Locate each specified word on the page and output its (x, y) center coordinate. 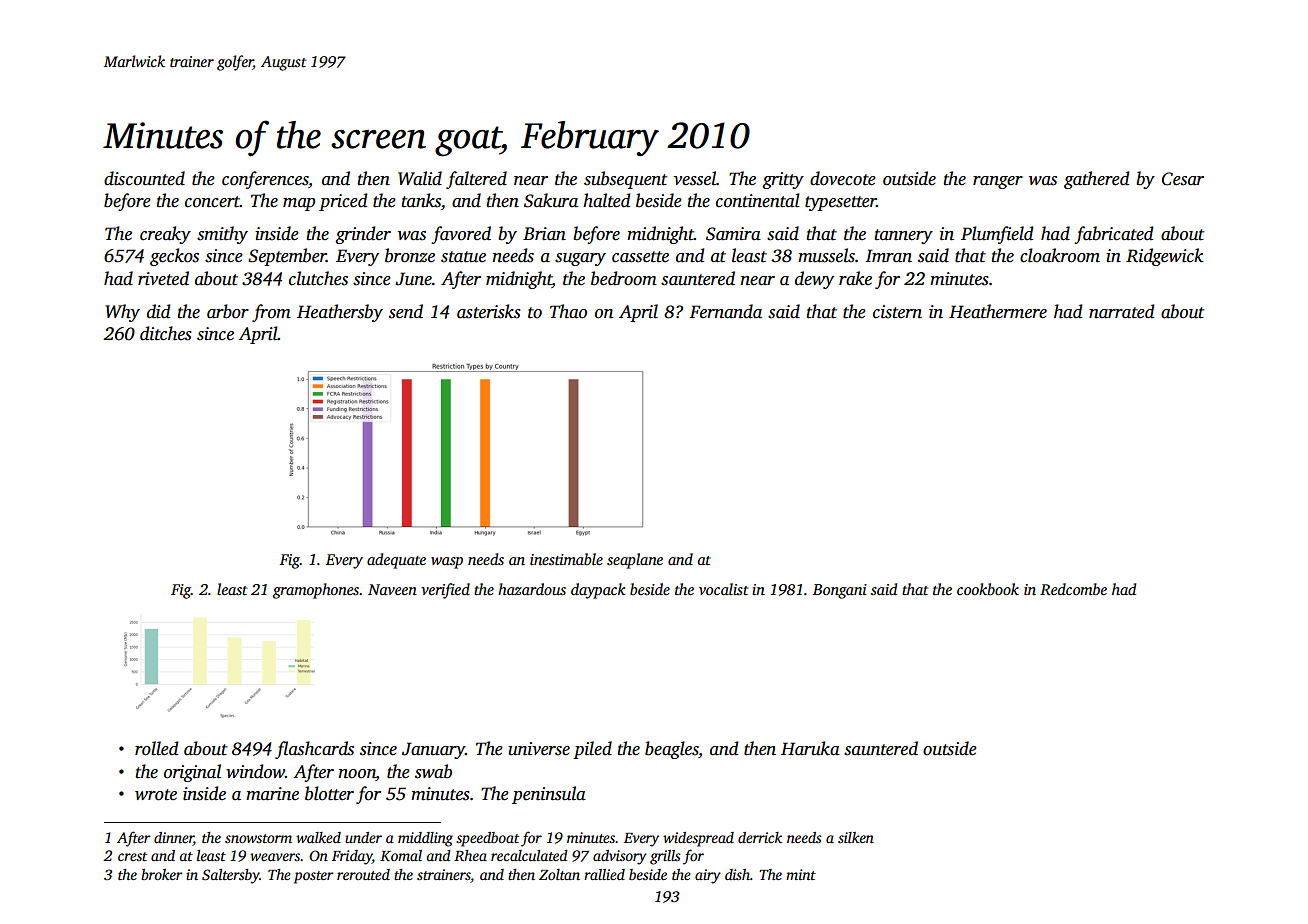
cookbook (988, 589)
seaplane (635, 561)
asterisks (489, 311)
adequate (396, 561)
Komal (401, 855)
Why (122, 313)
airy (708, 876)
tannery (903, 236)
